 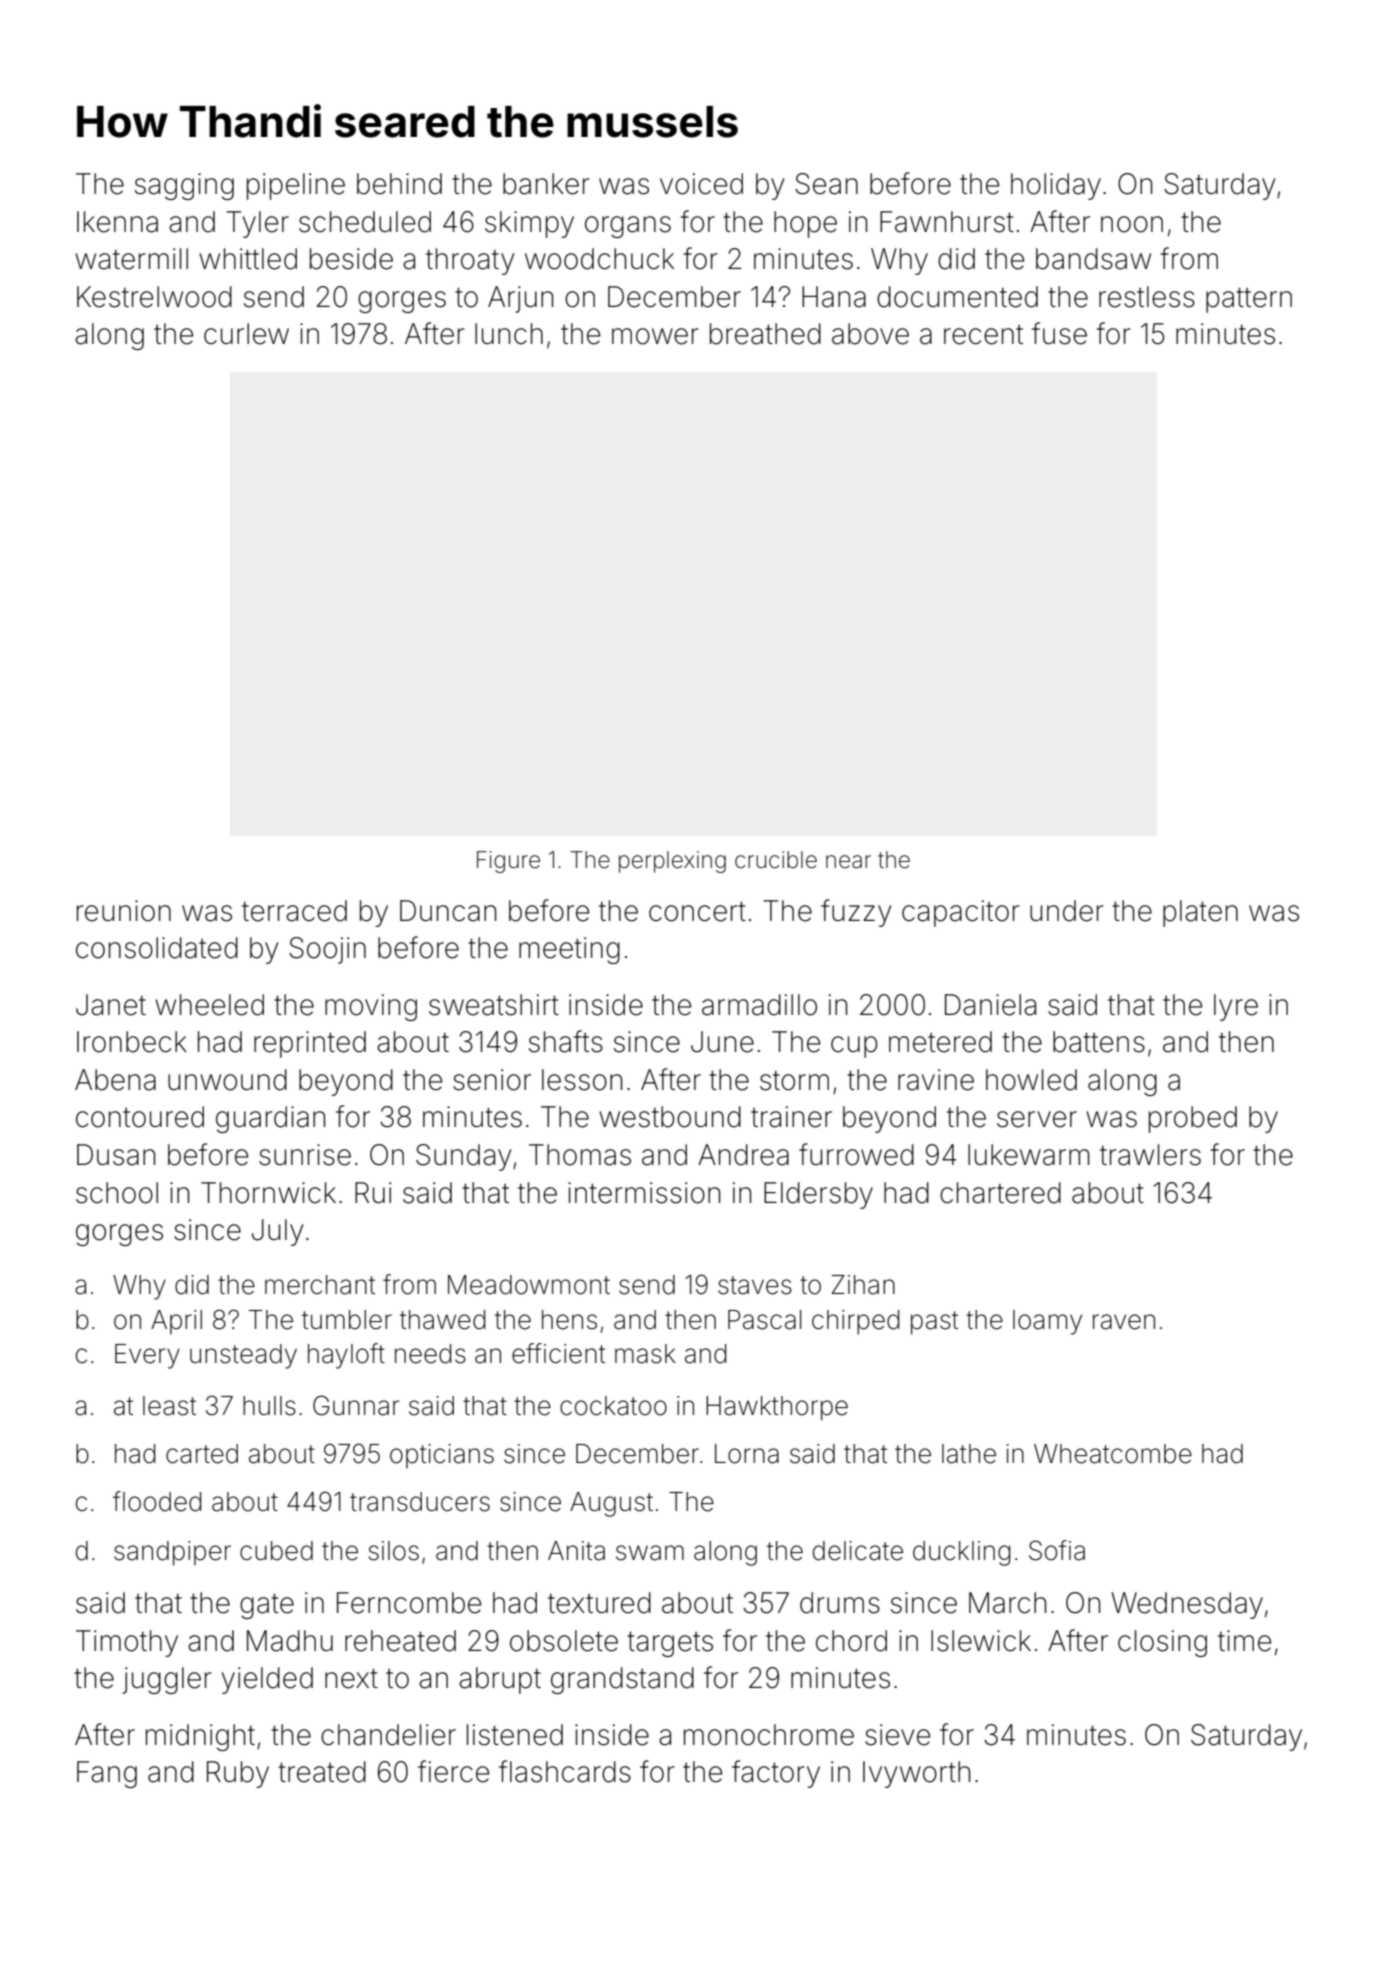 I want to click on grandstand, so click(x=622, y=1680).
